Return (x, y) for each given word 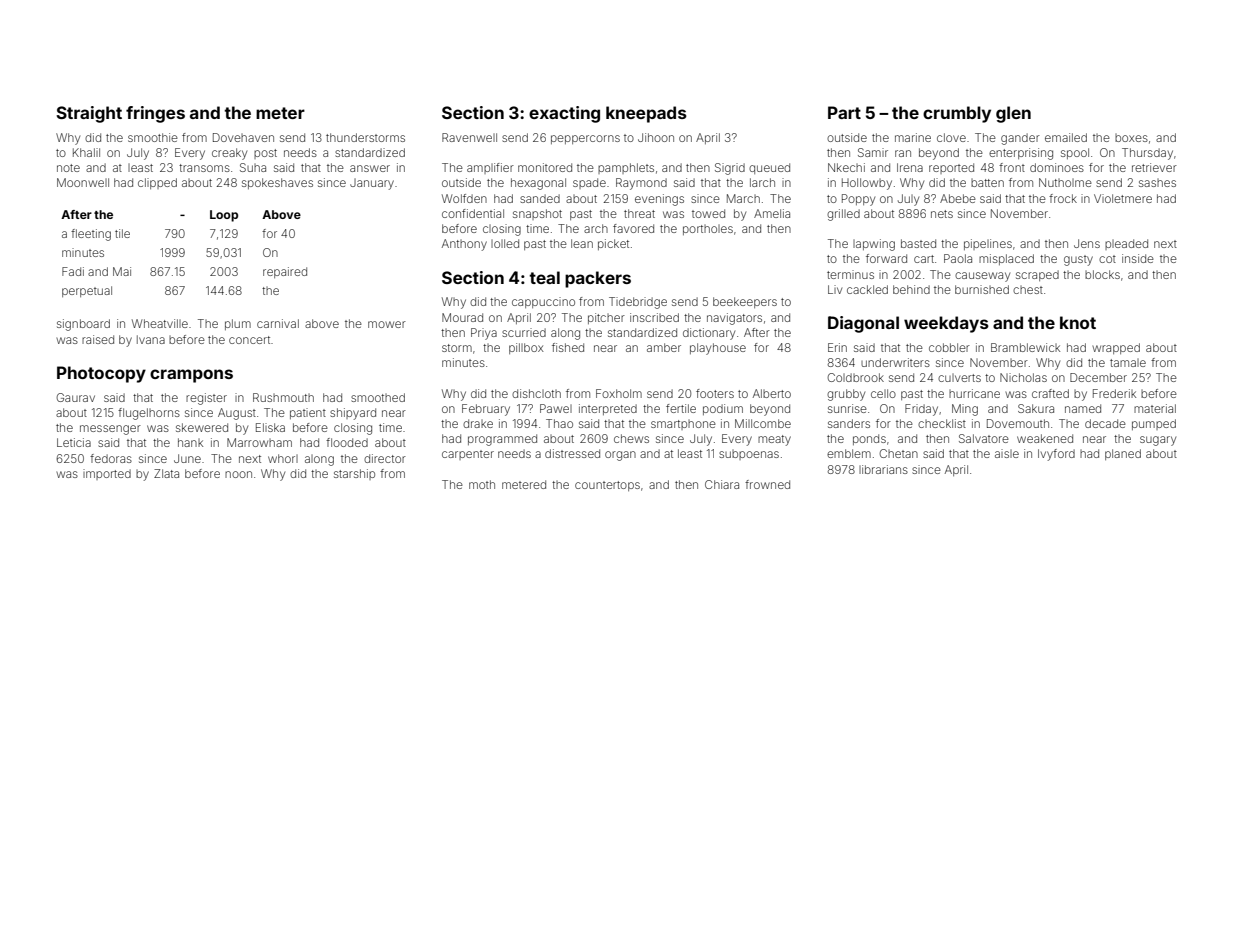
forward (886, 258)
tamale (1128, 363)
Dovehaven (243, 137)
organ (620, 456)
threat (639, 213)
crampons (191, 376)
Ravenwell (469, 137)
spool (1075, 153)
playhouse (718, 349)
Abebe (958, 198)
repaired (285, 272)
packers (598, 279)
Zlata (166, 473)
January (372, 184)
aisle (1007, 453)
